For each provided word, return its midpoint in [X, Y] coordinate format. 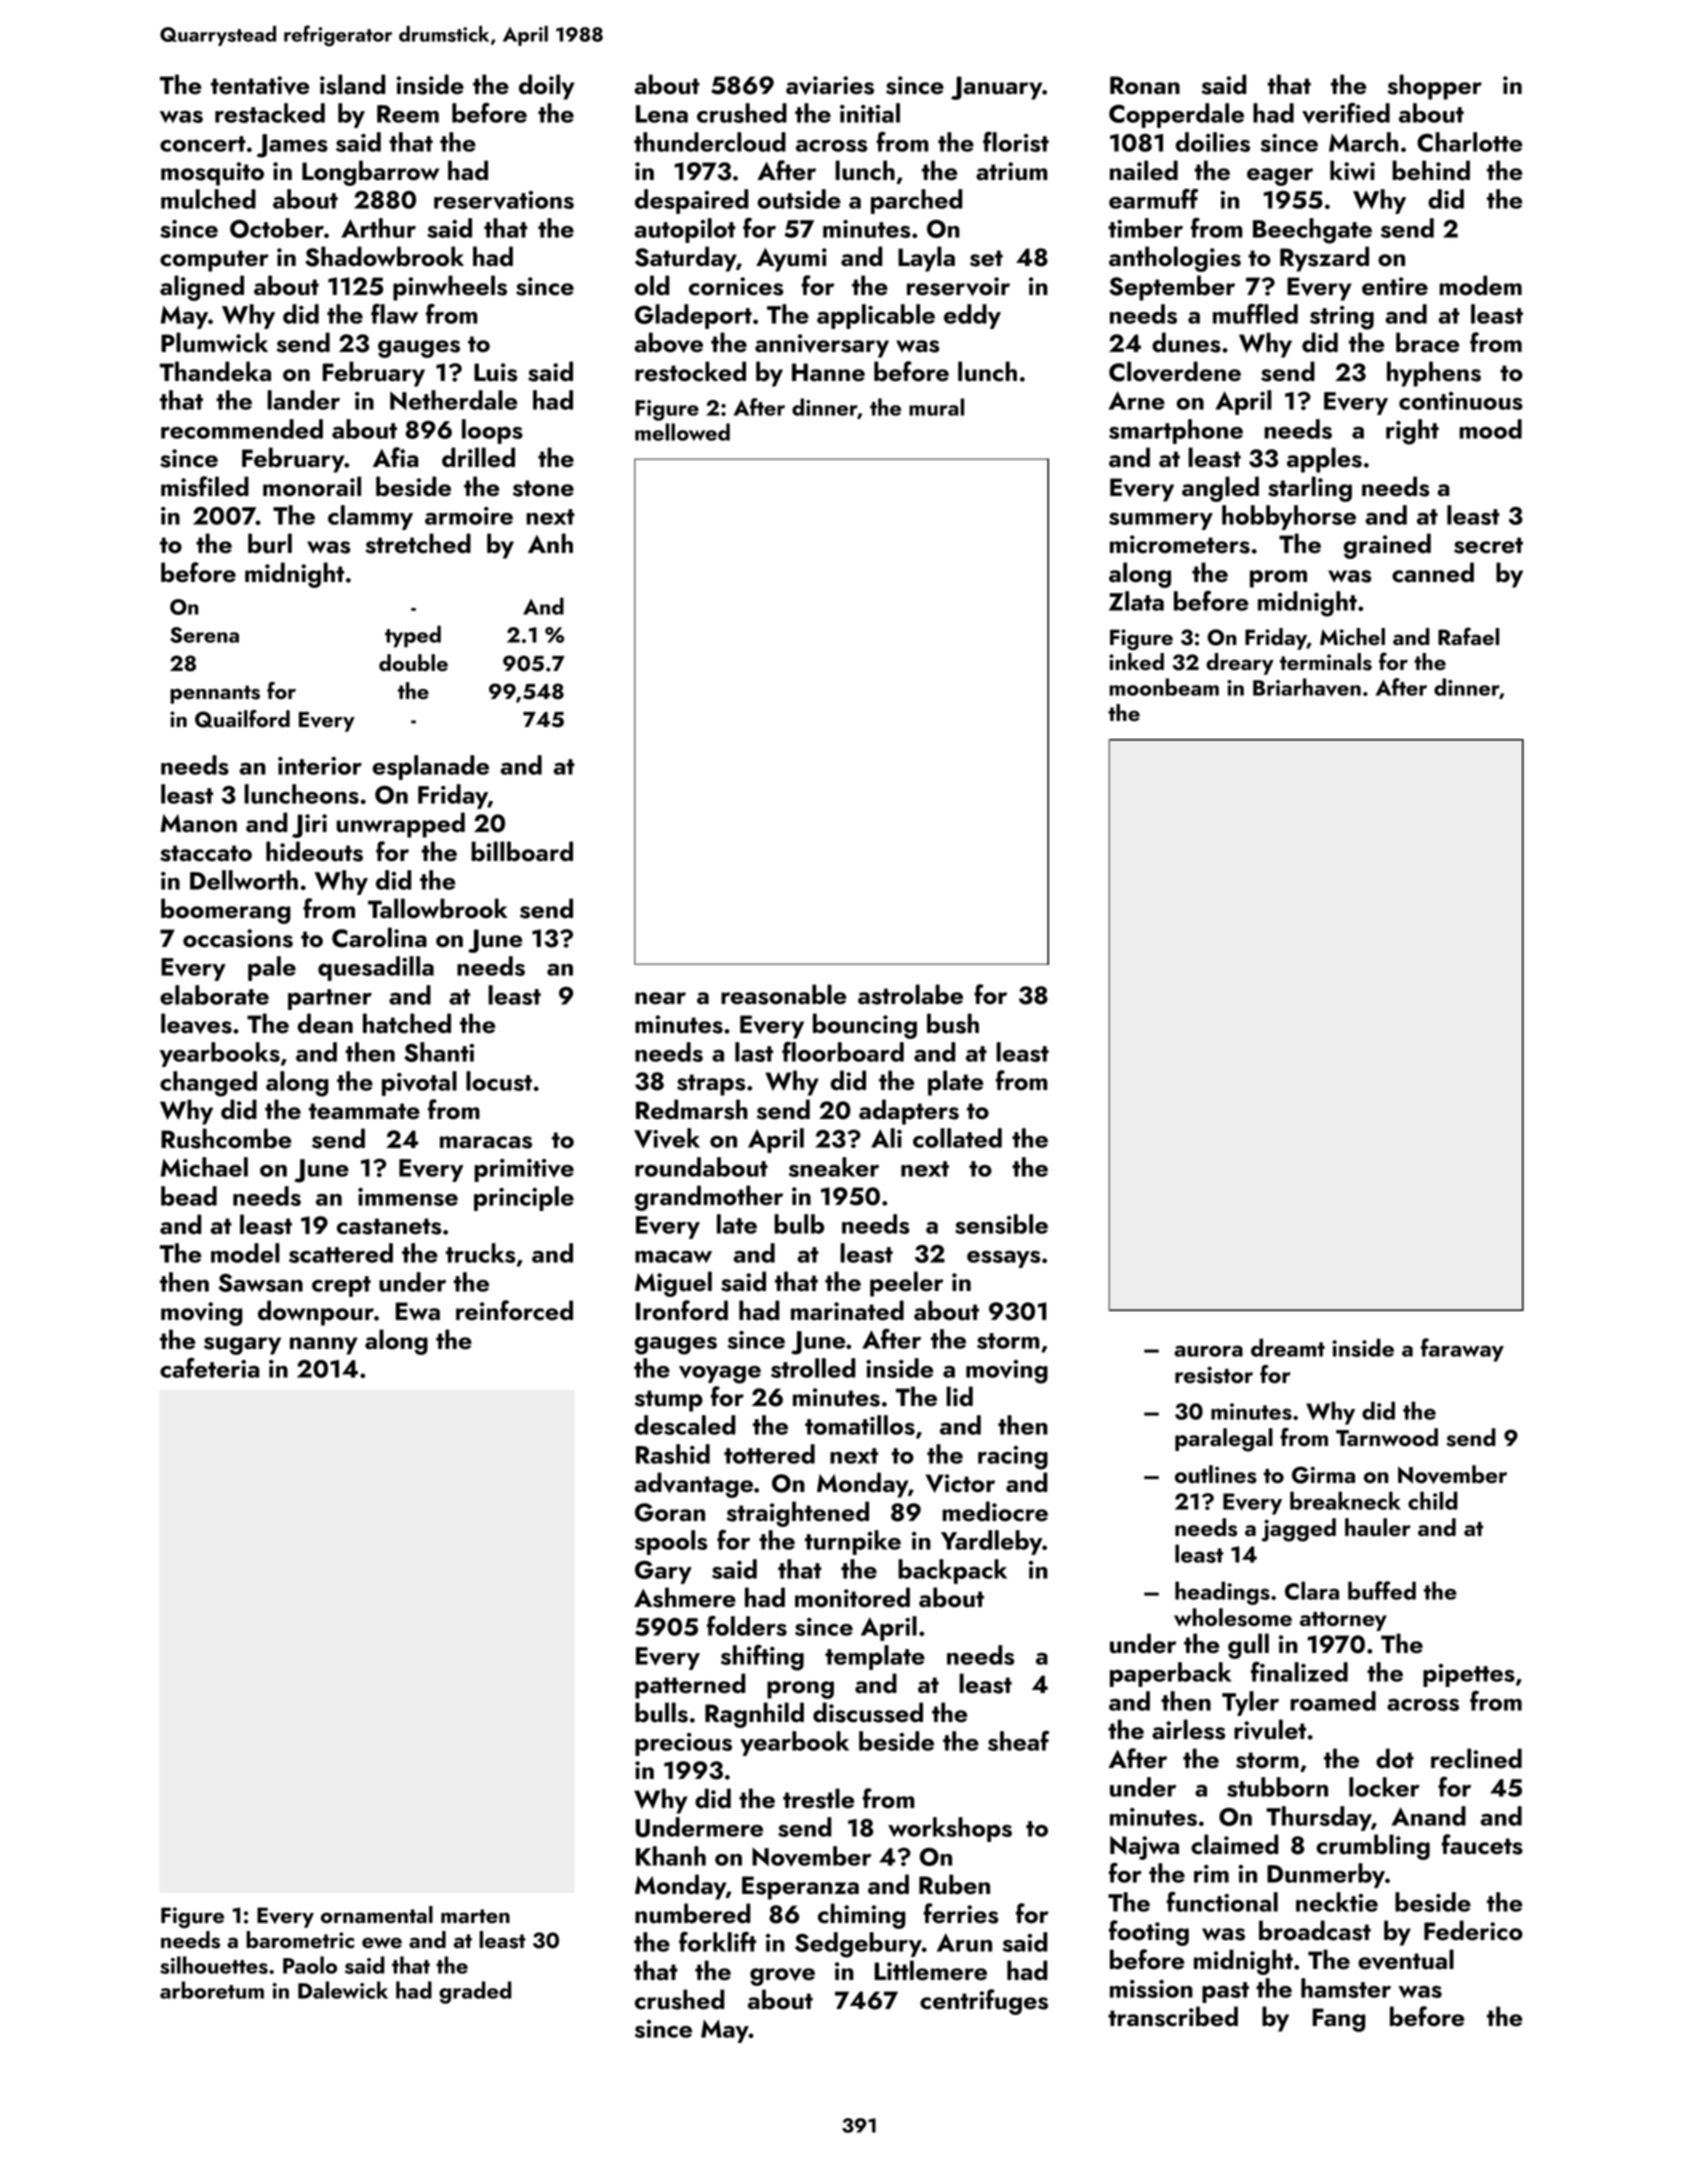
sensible [1001, 1224]
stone [543, 488]
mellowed [682, 432]
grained [1387, 546]
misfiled [205, 486]
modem [1480, 285]
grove [782, 1977]
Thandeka [215, 371]
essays [1003, 1259]
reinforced [514, 1310]
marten [475, 1916]
